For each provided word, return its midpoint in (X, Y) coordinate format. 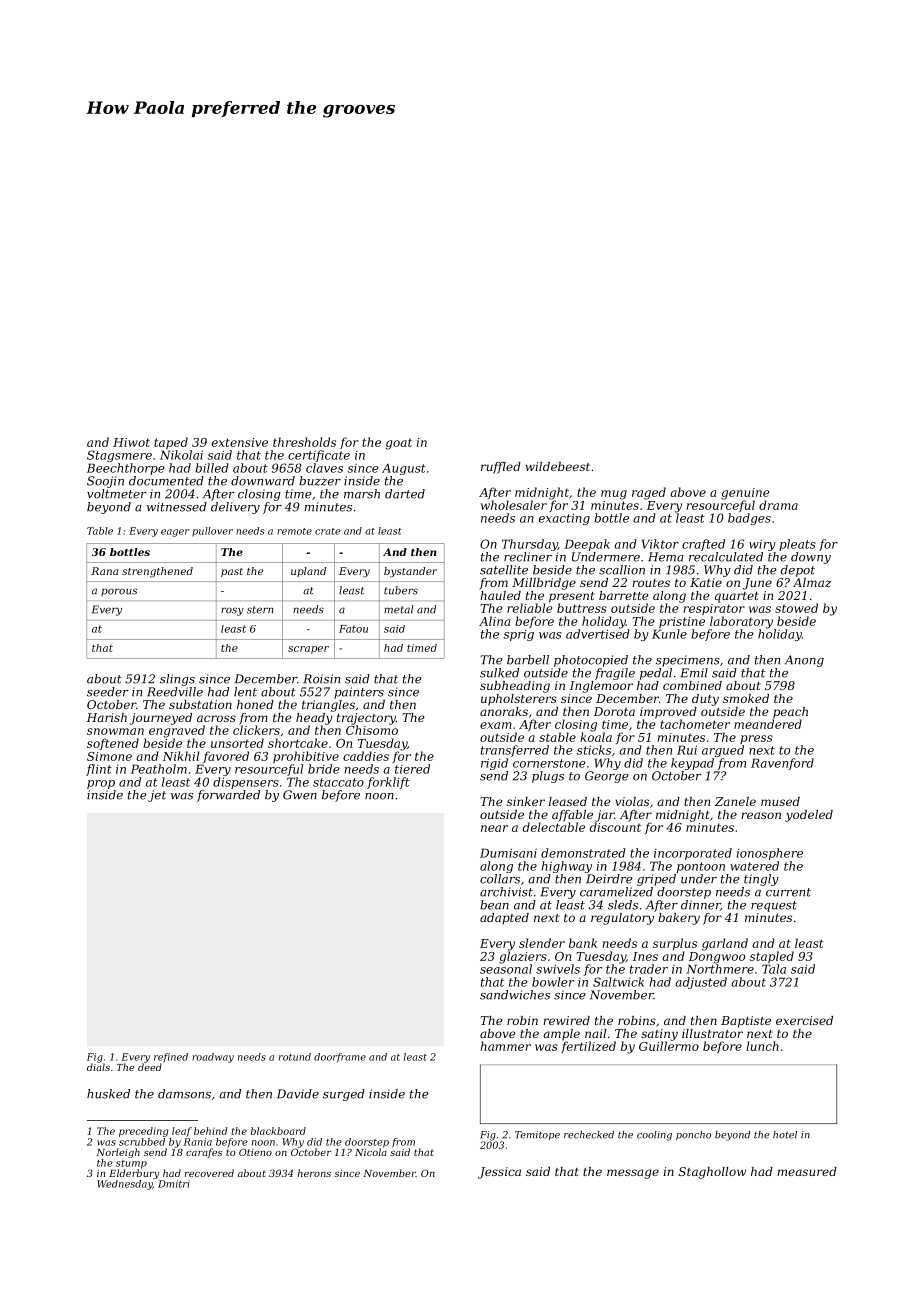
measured (807, 1171)
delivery (235, 508)
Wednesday (125, 1185)
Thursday (530, 545)
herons (314, 1173)
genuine (745, 494)
